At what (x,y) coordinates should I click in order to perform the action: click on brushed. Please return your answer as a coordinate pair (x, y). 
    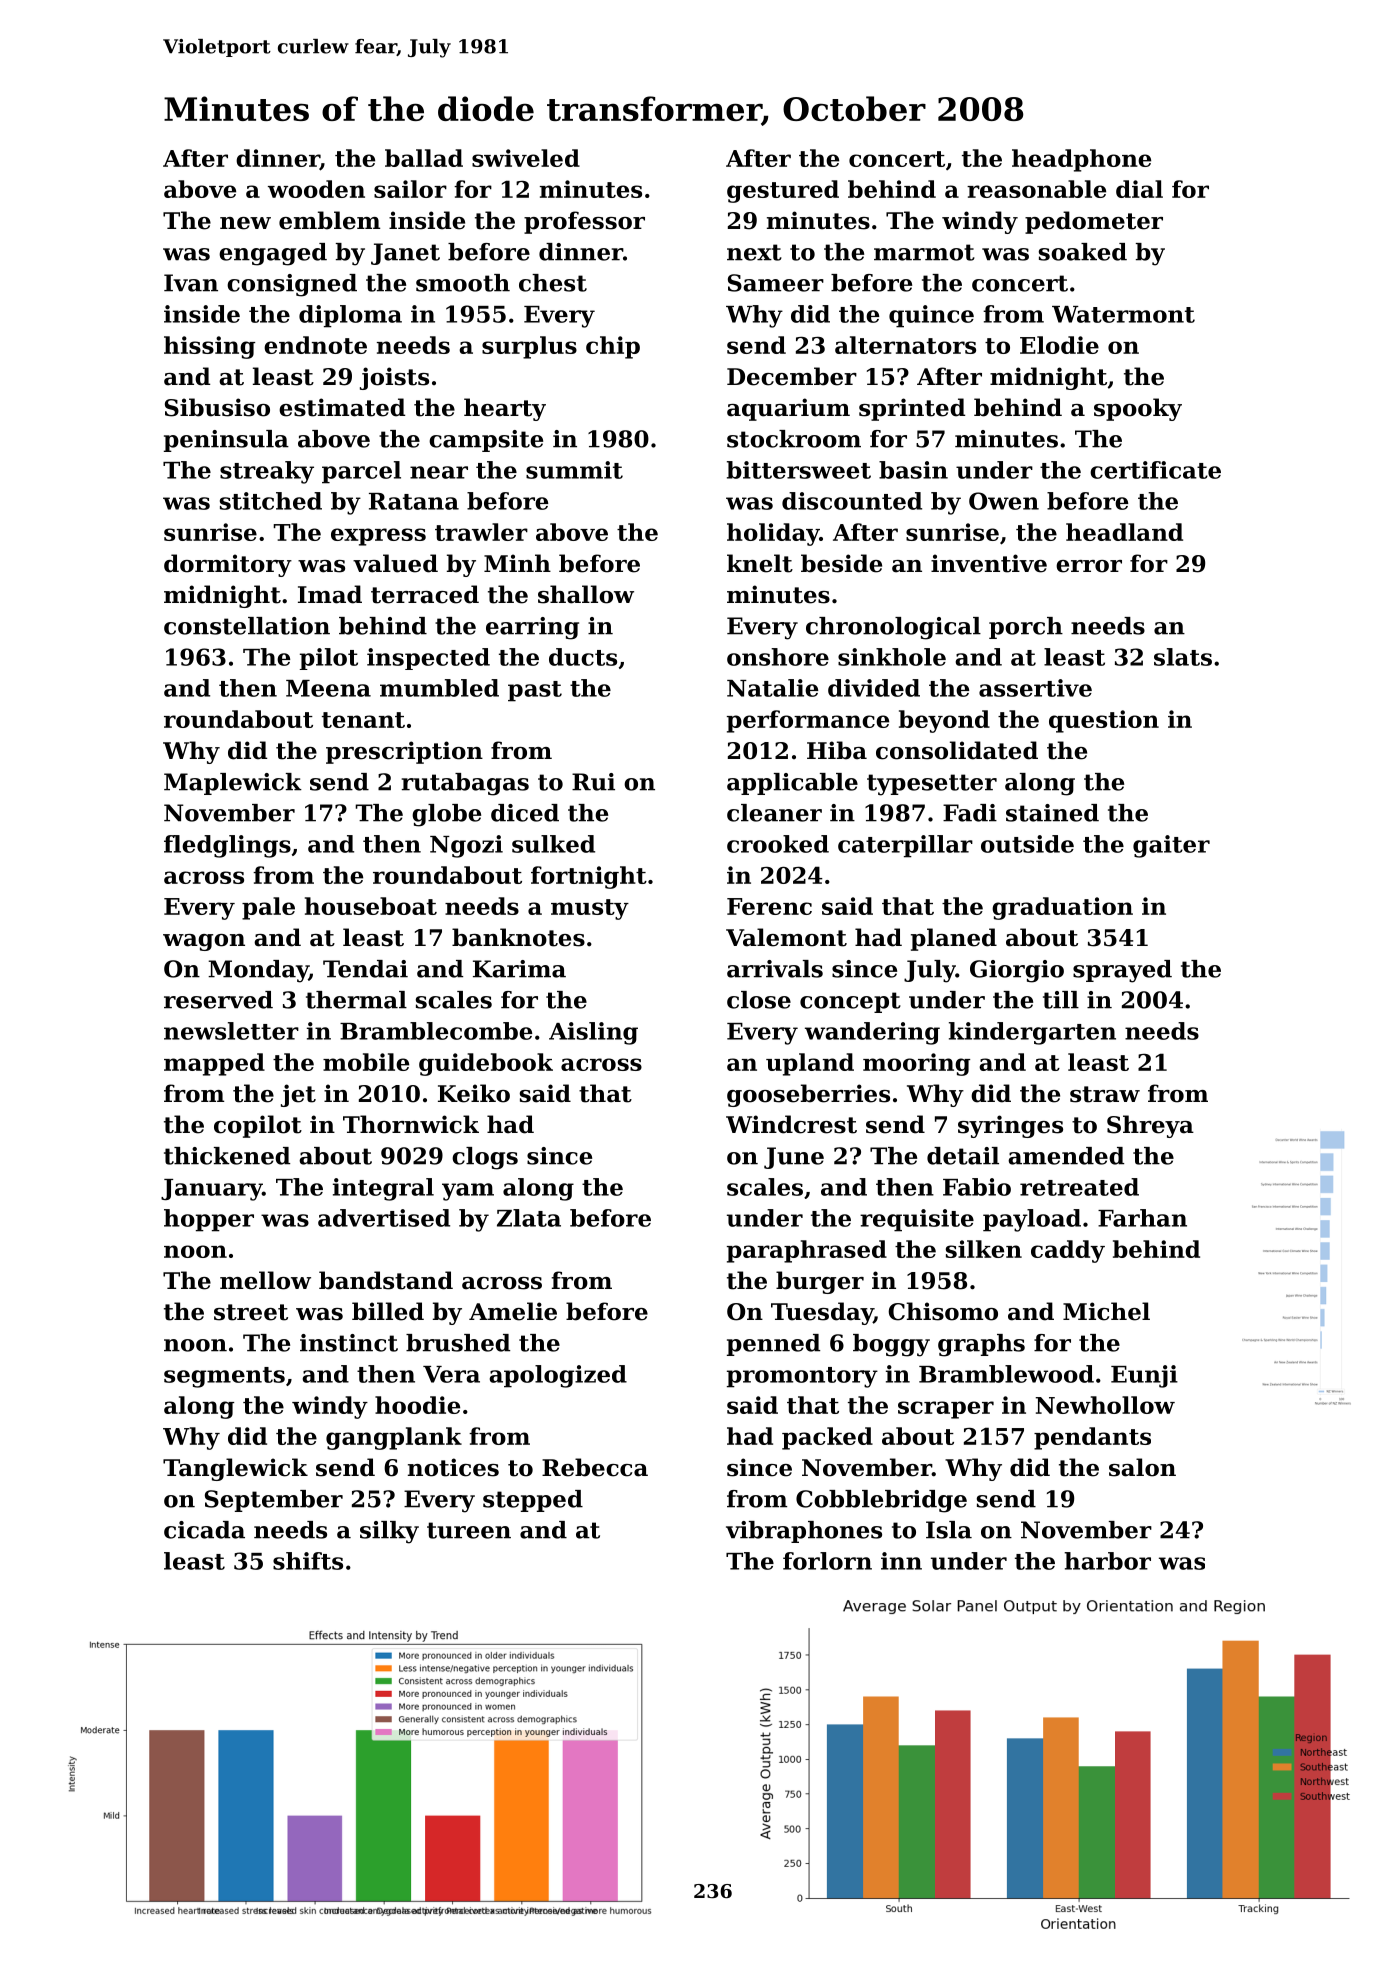
    Looking at the image, I should click on (458, 1343).
